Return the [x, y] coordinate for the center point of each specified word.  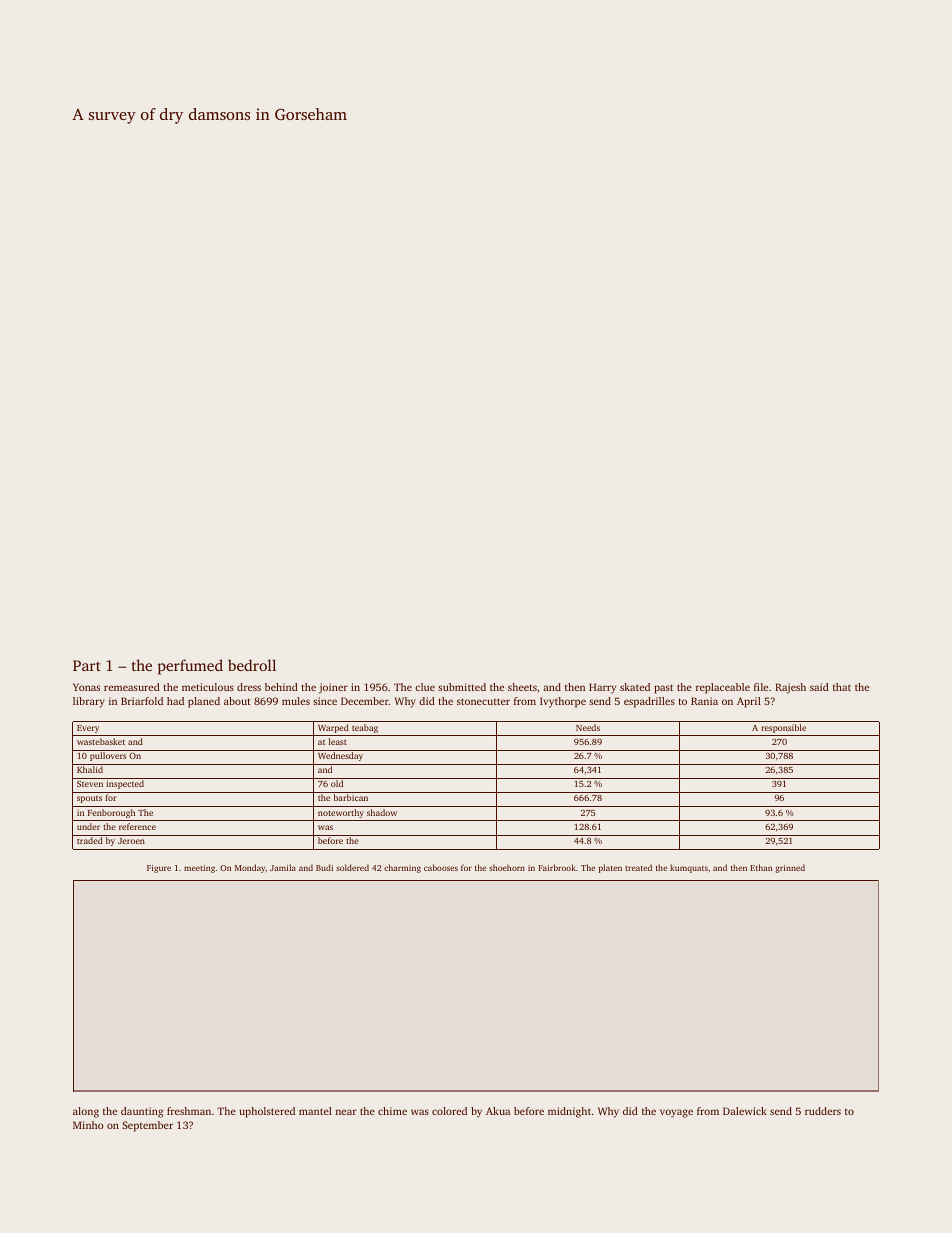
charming [402, 868]
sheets [522, 687]
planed [204, 702]
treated [638, 867]
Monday [250, 868]
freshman [189, 1111]
